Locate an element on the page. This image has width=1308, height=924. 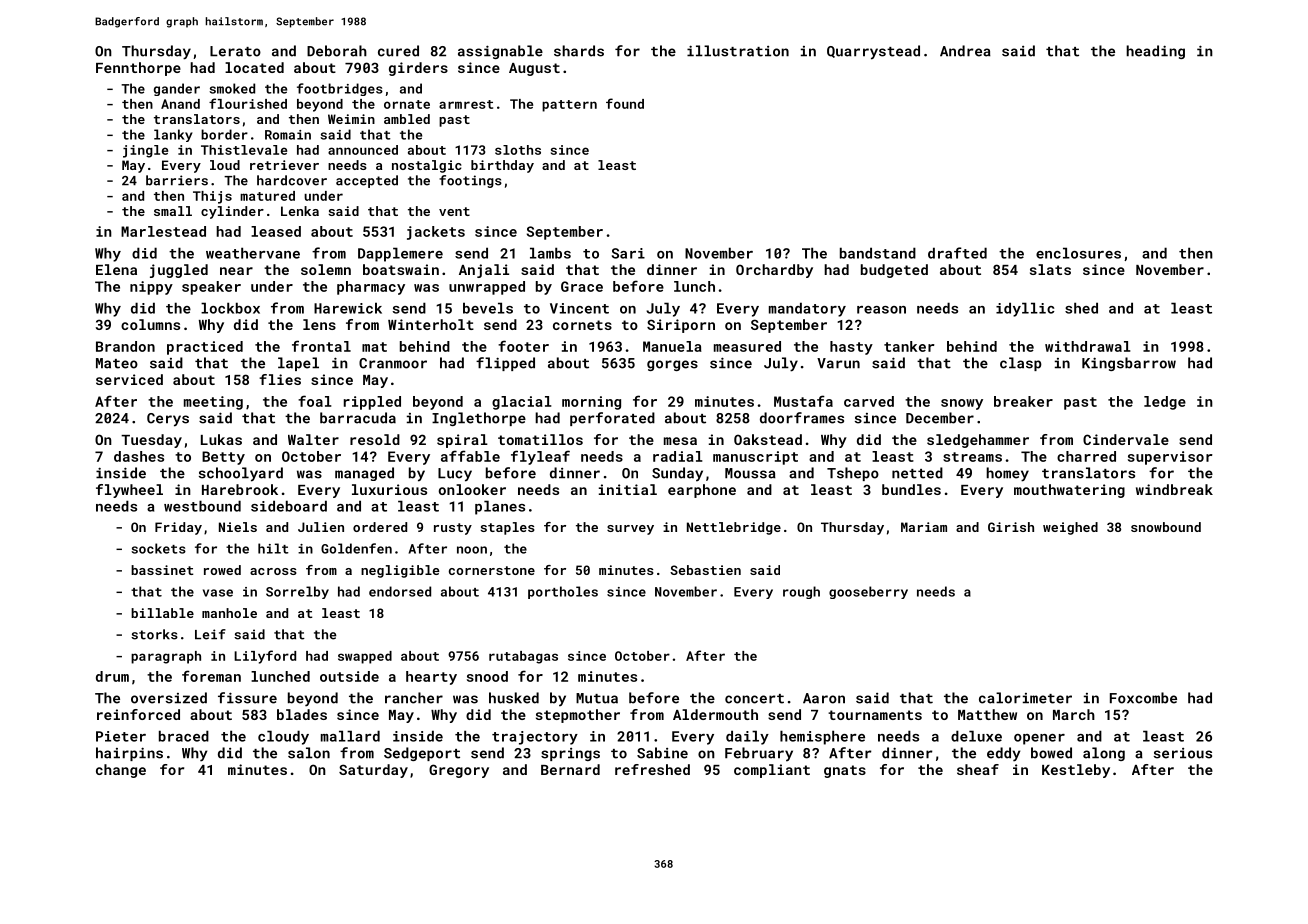
idyllic is located at coordinates (1025, 309).
